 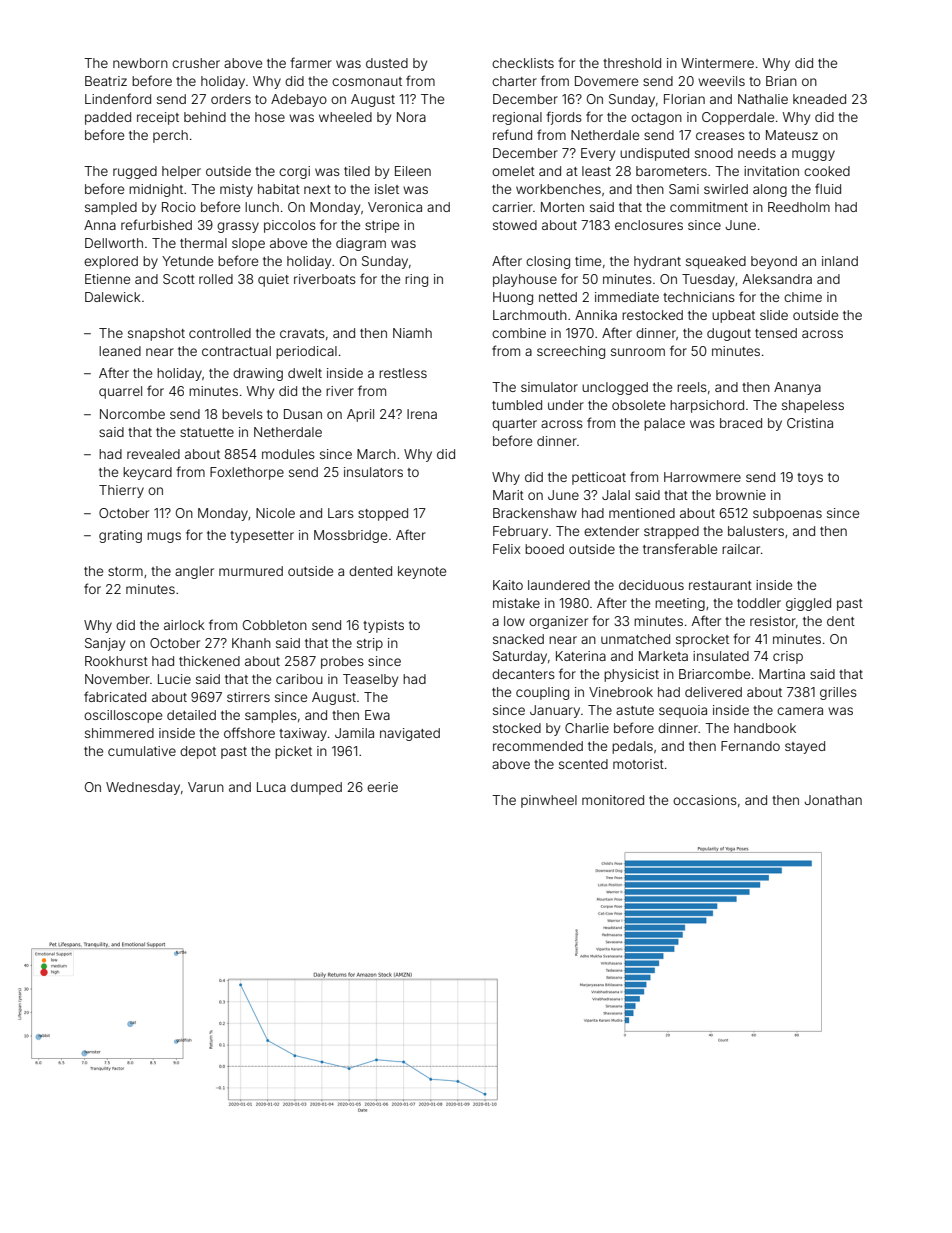 I want to click on Dellworth, so click(x=114, y=243).
